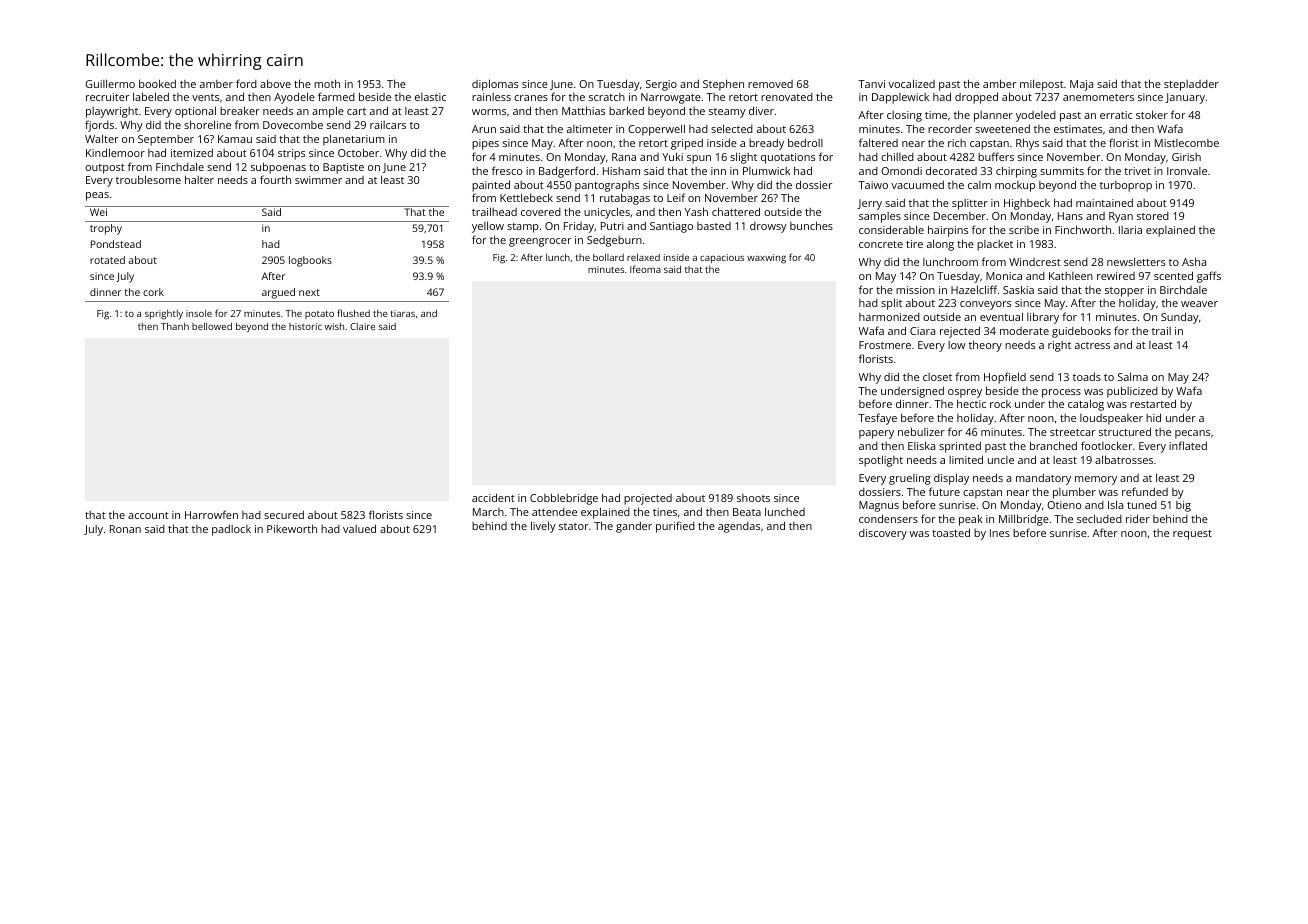  I want to click on closet, so click(937, 377).
